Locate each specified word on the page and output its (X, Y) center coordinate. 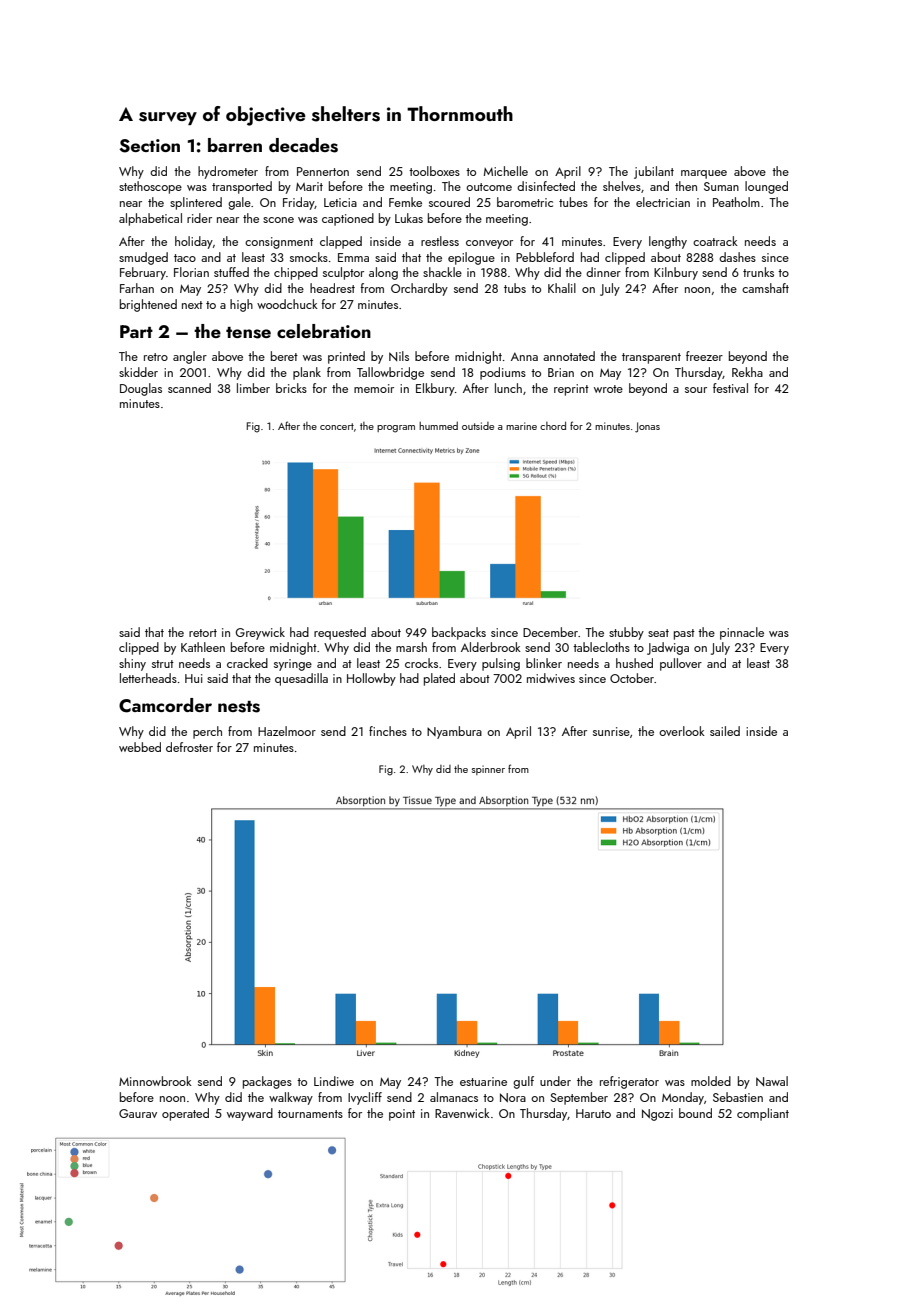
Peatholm (736, 202)
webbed (140, 747)
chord (553, 425)
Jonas (647, 427)
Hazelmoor (287, 731)
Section (149, 146)
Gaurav (138, 1113)
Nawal (772, 1081)
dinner (603, 272)
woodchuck (287, 304)
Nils (399, 356)
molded (711, 1081)
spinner (488, 770)
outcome (489, 187)
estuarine (483, 1081)
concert (337, 426)
